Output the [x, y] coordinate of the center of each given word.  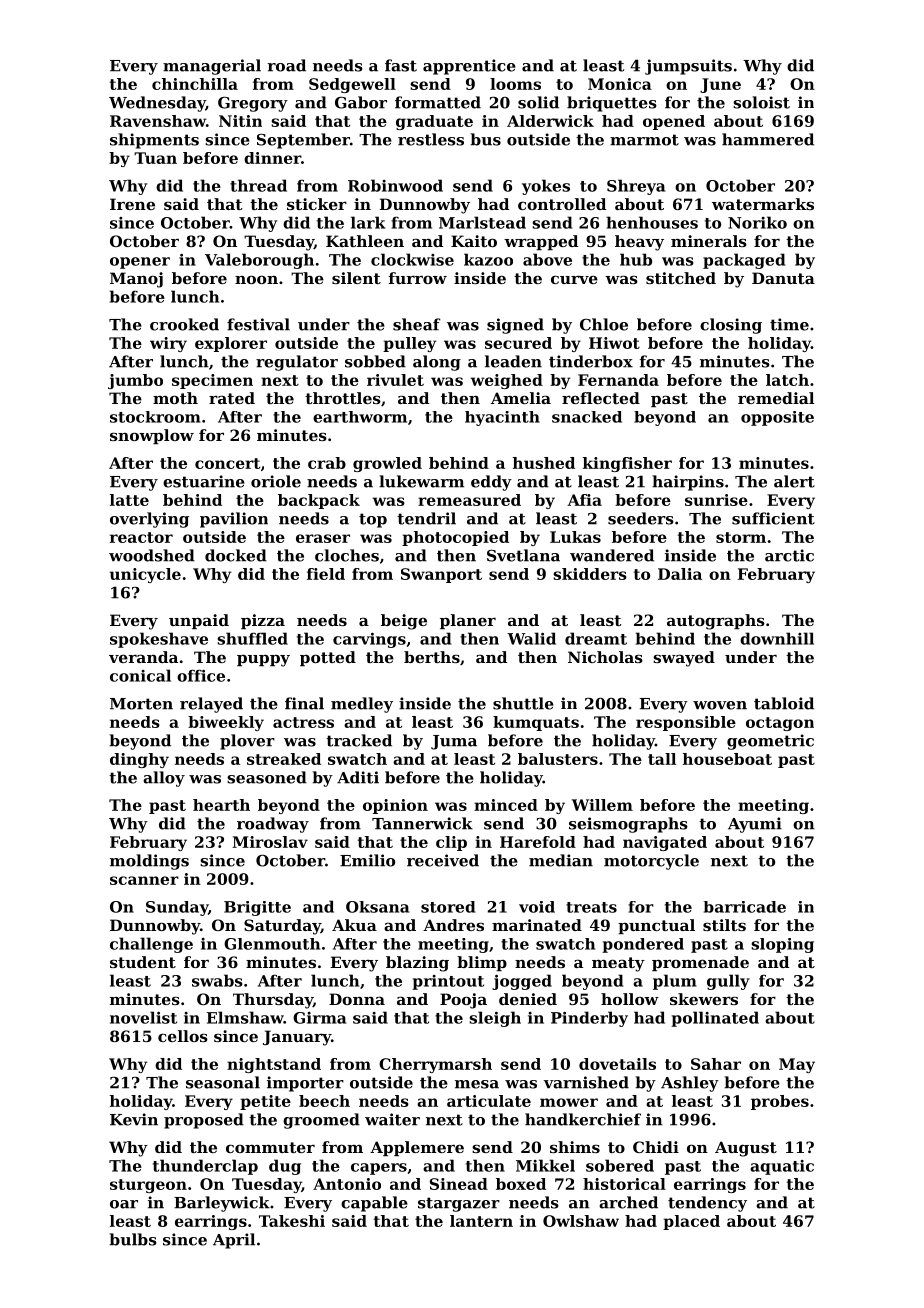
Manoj [136, 280]
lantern [481, 1221]
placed [691, 1222]
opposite [777, 418]
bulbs [133, 1239]
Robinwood [395, 185]
